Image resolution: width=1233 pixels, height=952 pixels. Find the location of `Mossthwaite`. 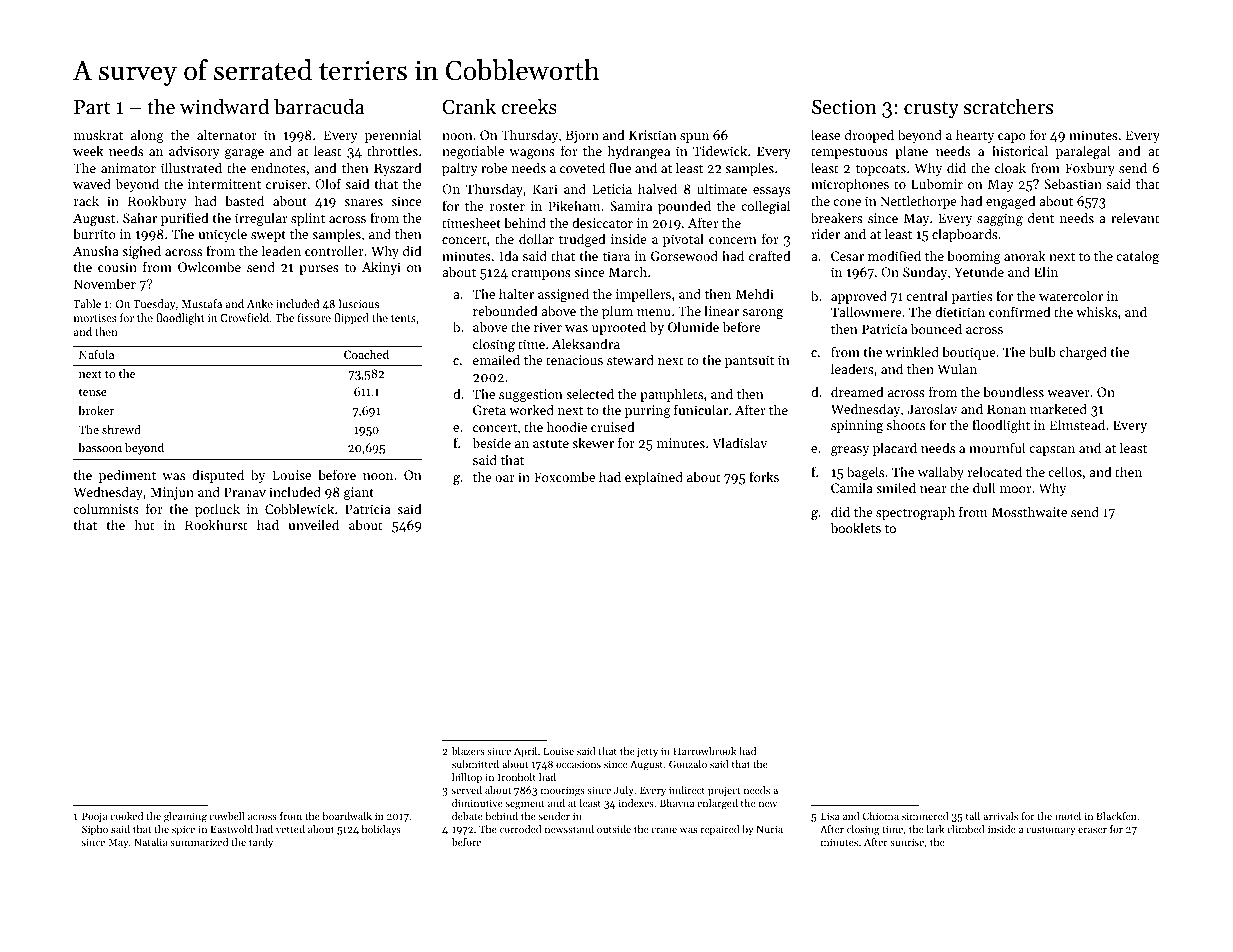

Mossthwaite is located at coordinates (1029, 511).
